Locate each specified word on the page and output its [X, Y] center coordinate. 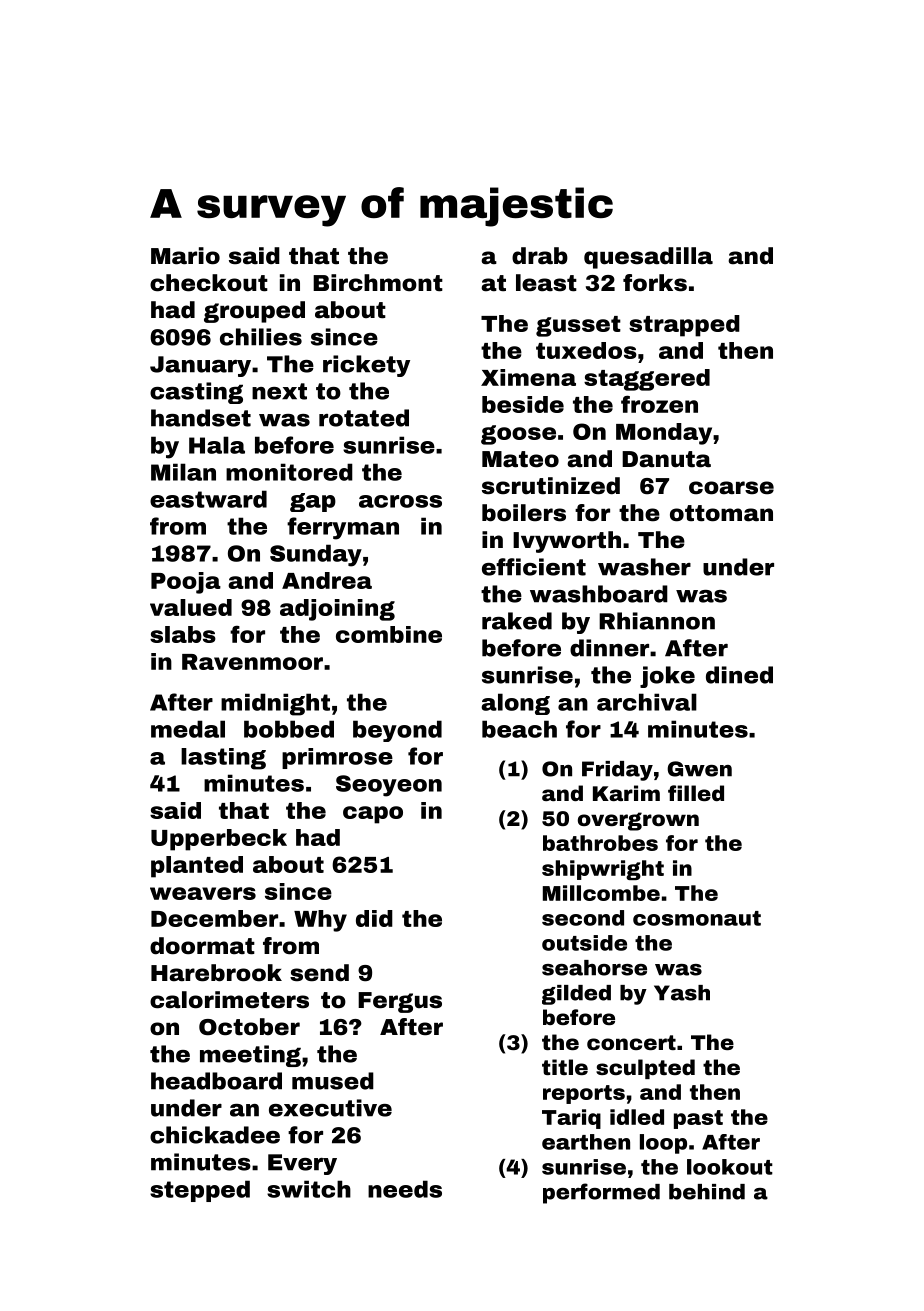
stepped [200, 1191]
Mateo [520, 459]
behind [707, 1192]
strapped [684, 326]
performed [601, 1193]
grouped [254, 312]
